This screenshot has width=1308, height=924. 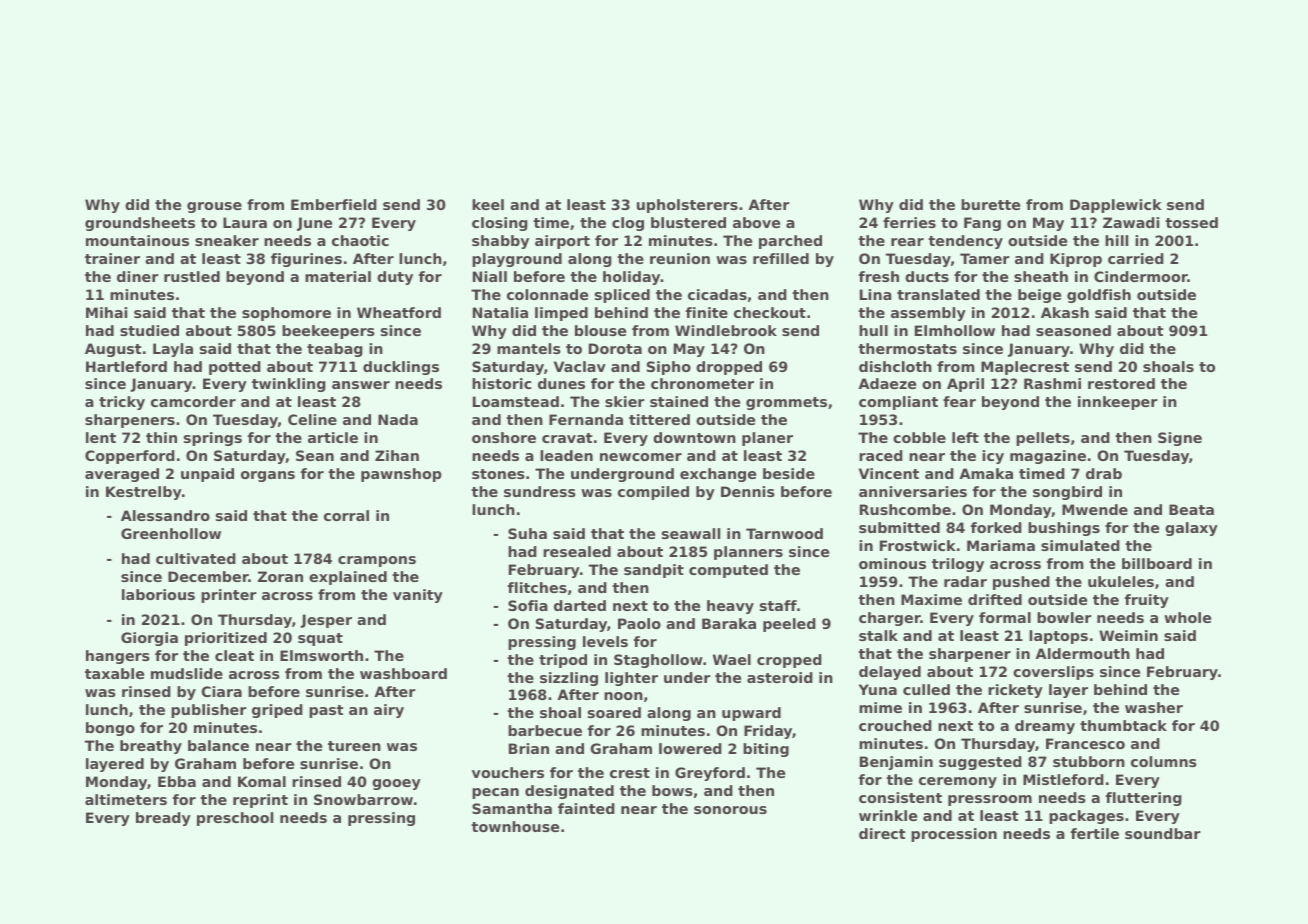 What do you see at coordinates (334, 204) in the screenshot?
I see `Emberfield` at bounding box center [334, 204].
